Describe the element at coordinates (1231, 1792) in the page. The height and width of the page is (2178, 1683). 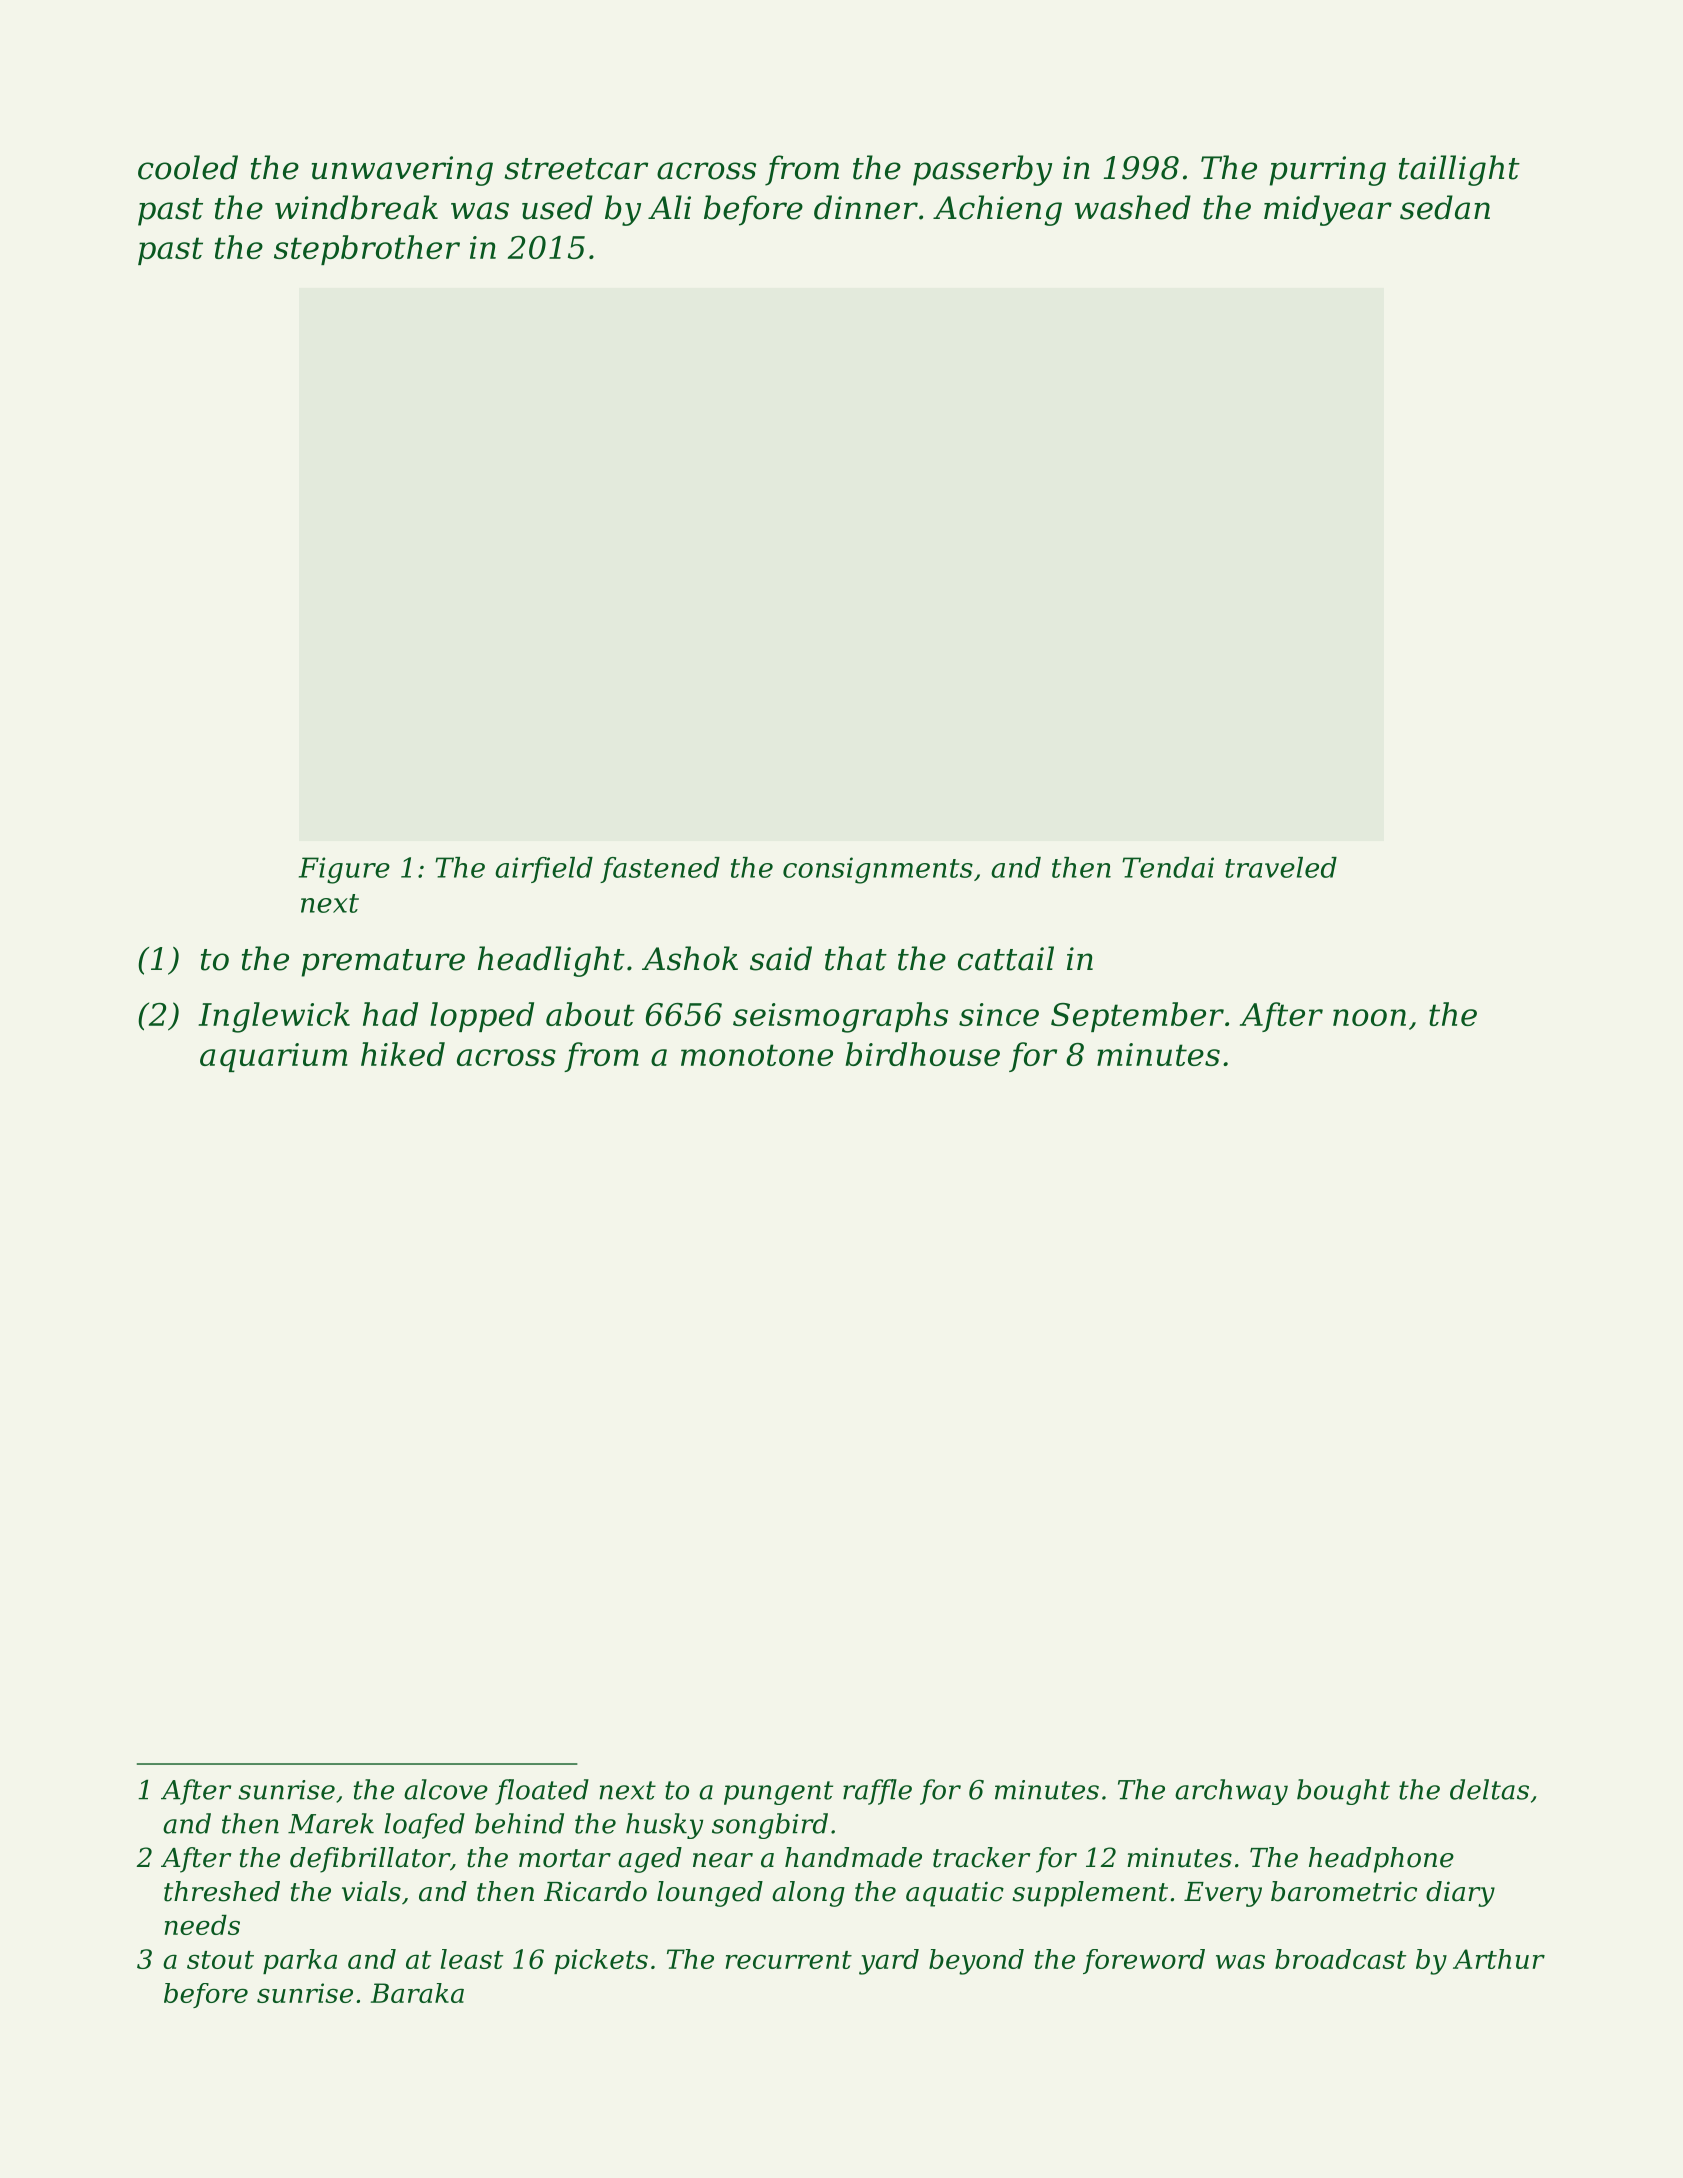
I see `archway` at that location.
